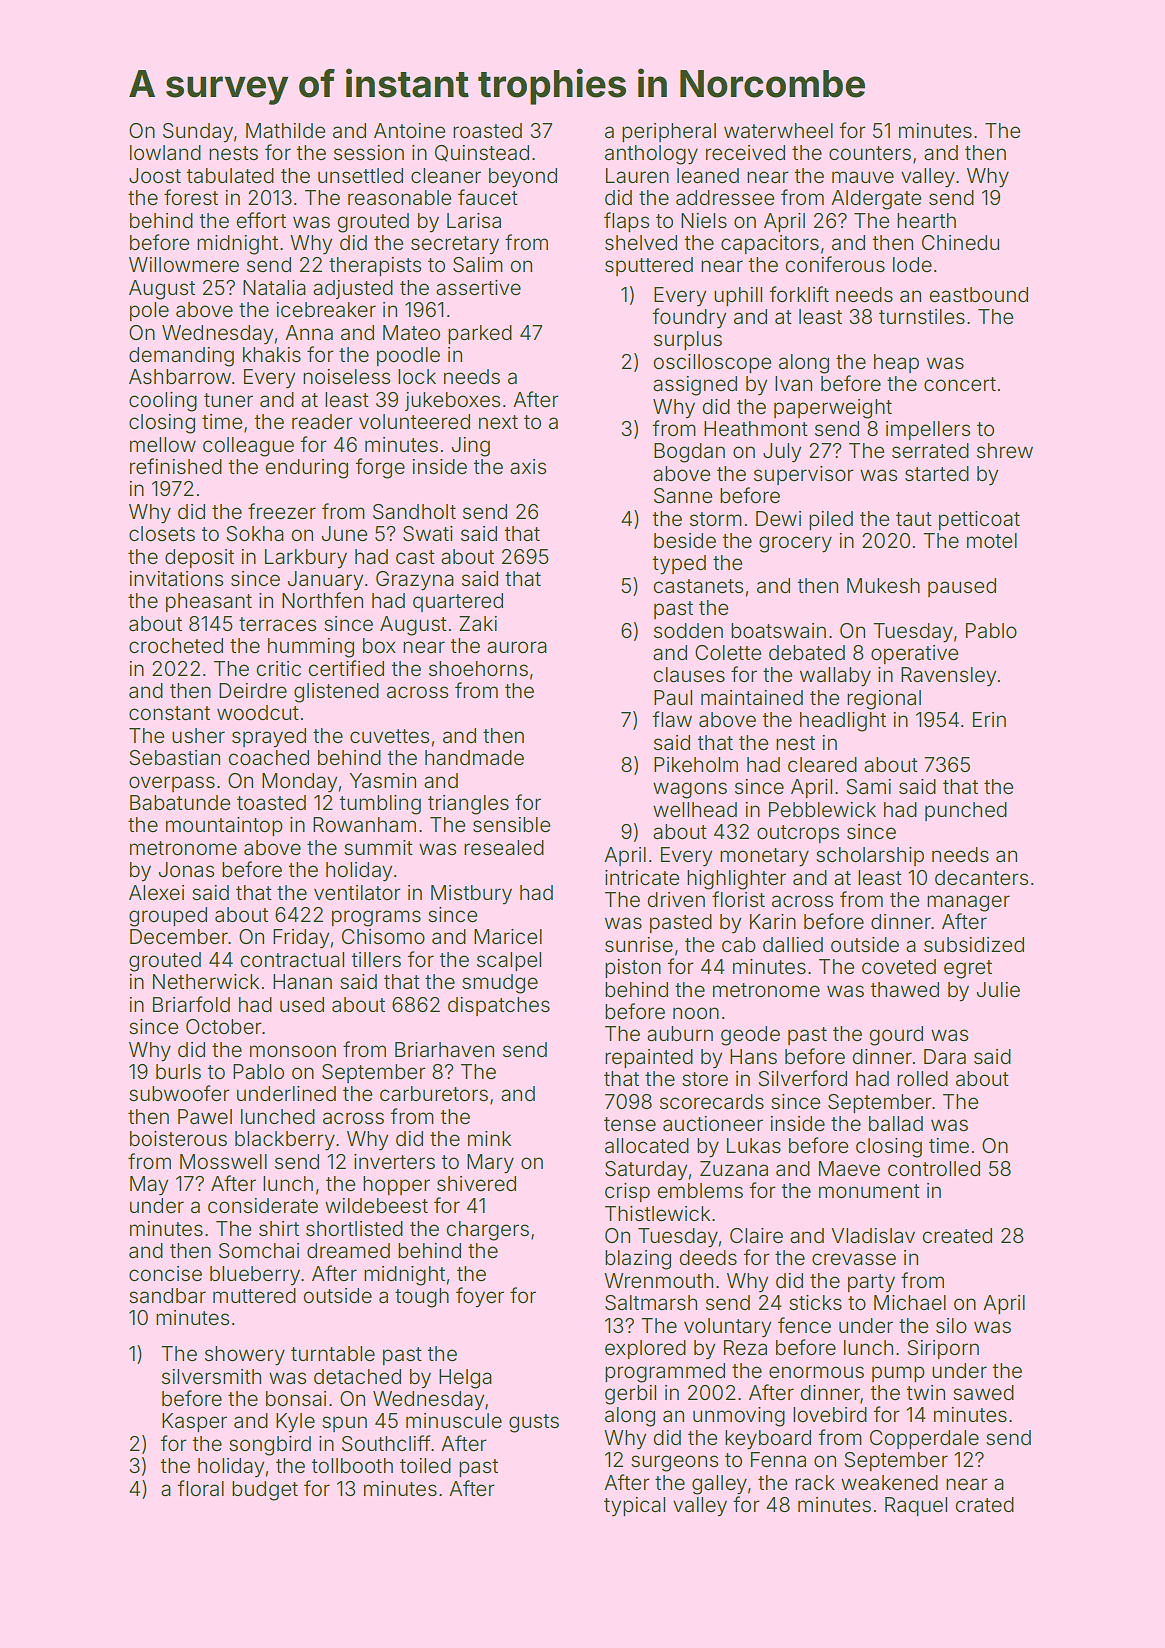  I want to click on handmade, so click(474, 757).
